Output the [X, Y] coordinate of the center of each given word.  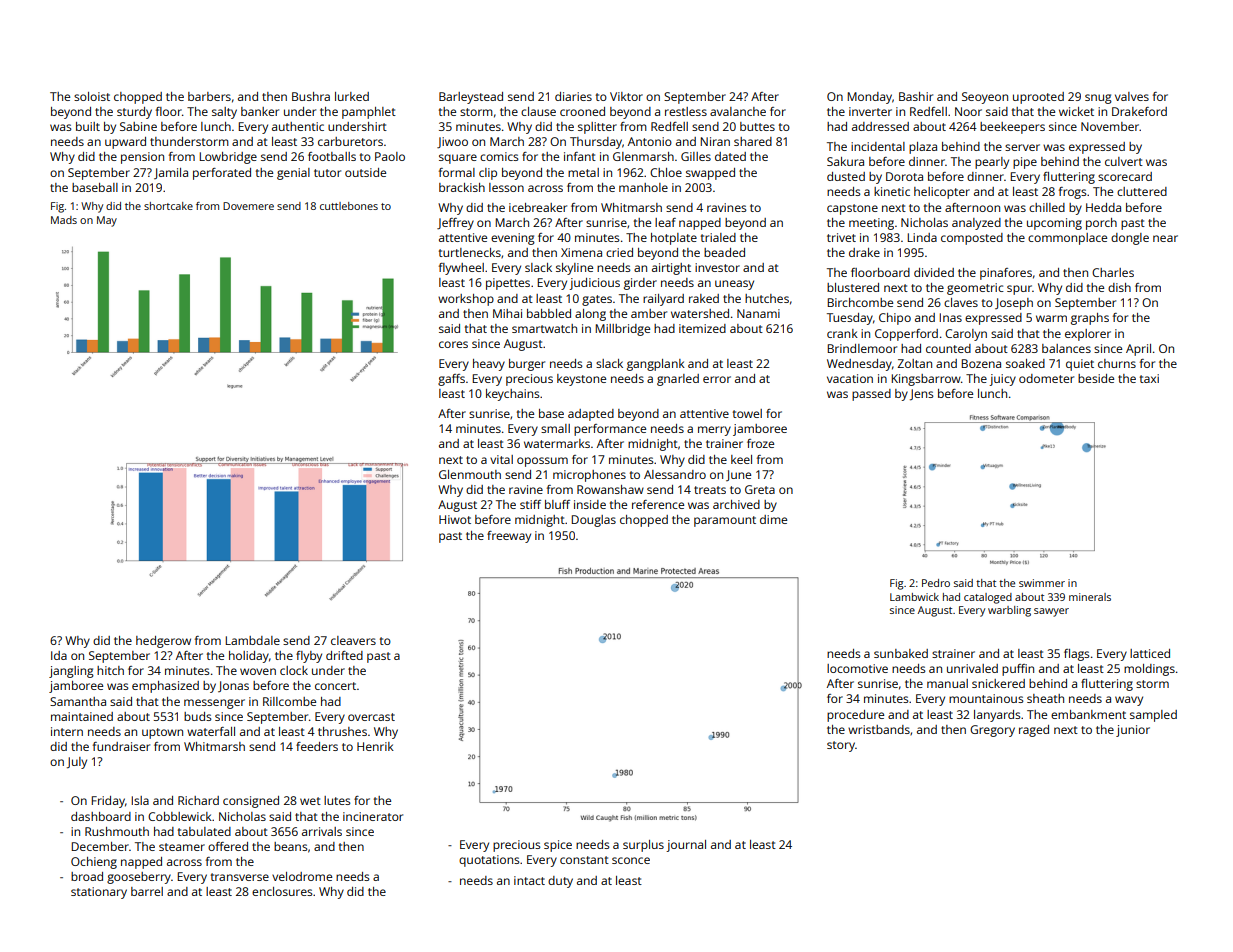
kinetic [892, 191]
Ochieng [94, 863]
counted [948, 348]
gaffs [451, 380]
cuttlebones [349, 206]
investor [717, 267]
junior [1133, 731]
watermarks [557, 443]
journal [686, 846]
